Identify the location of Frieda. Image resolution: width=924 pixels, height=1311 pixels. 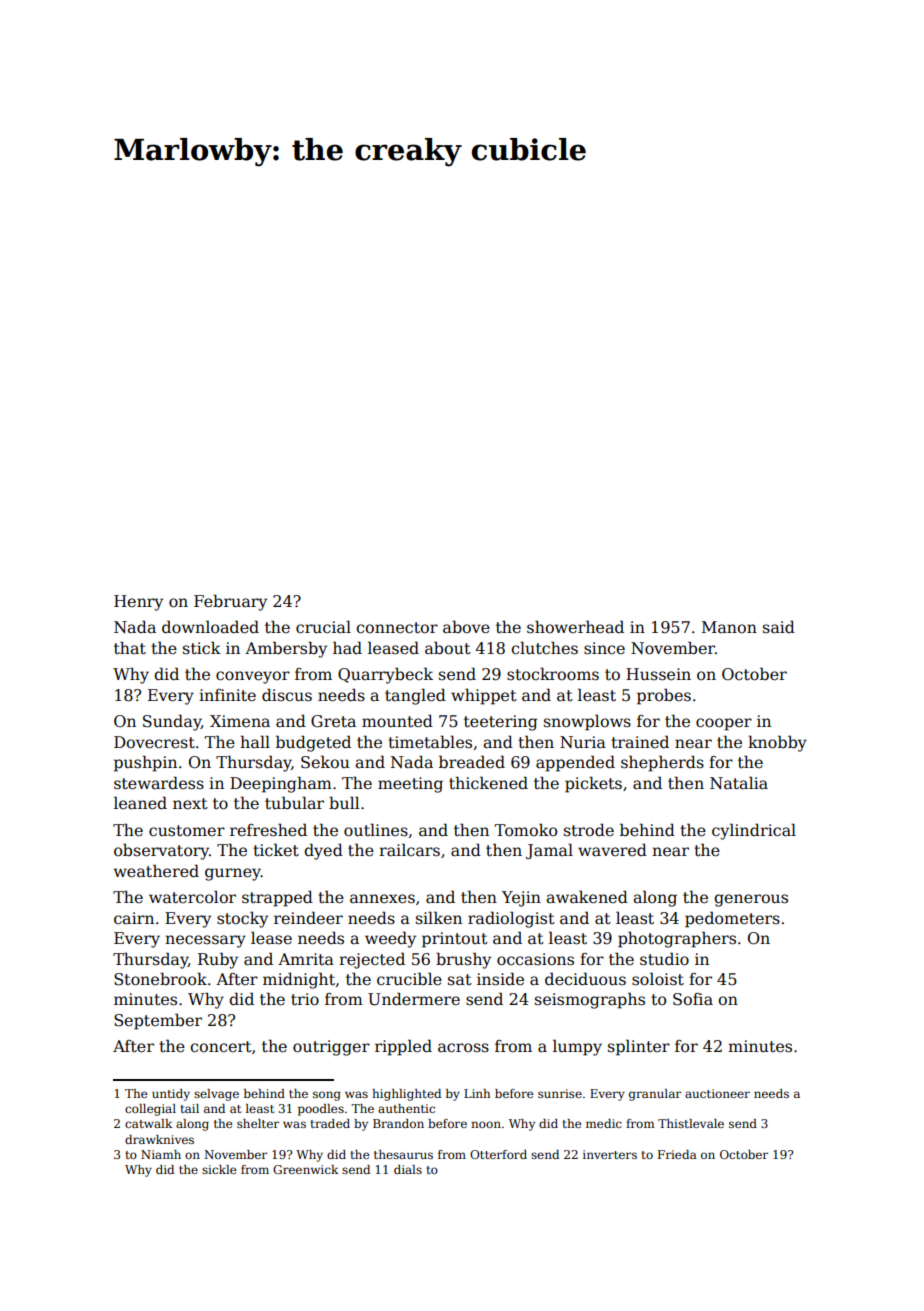
(677, 1154).
